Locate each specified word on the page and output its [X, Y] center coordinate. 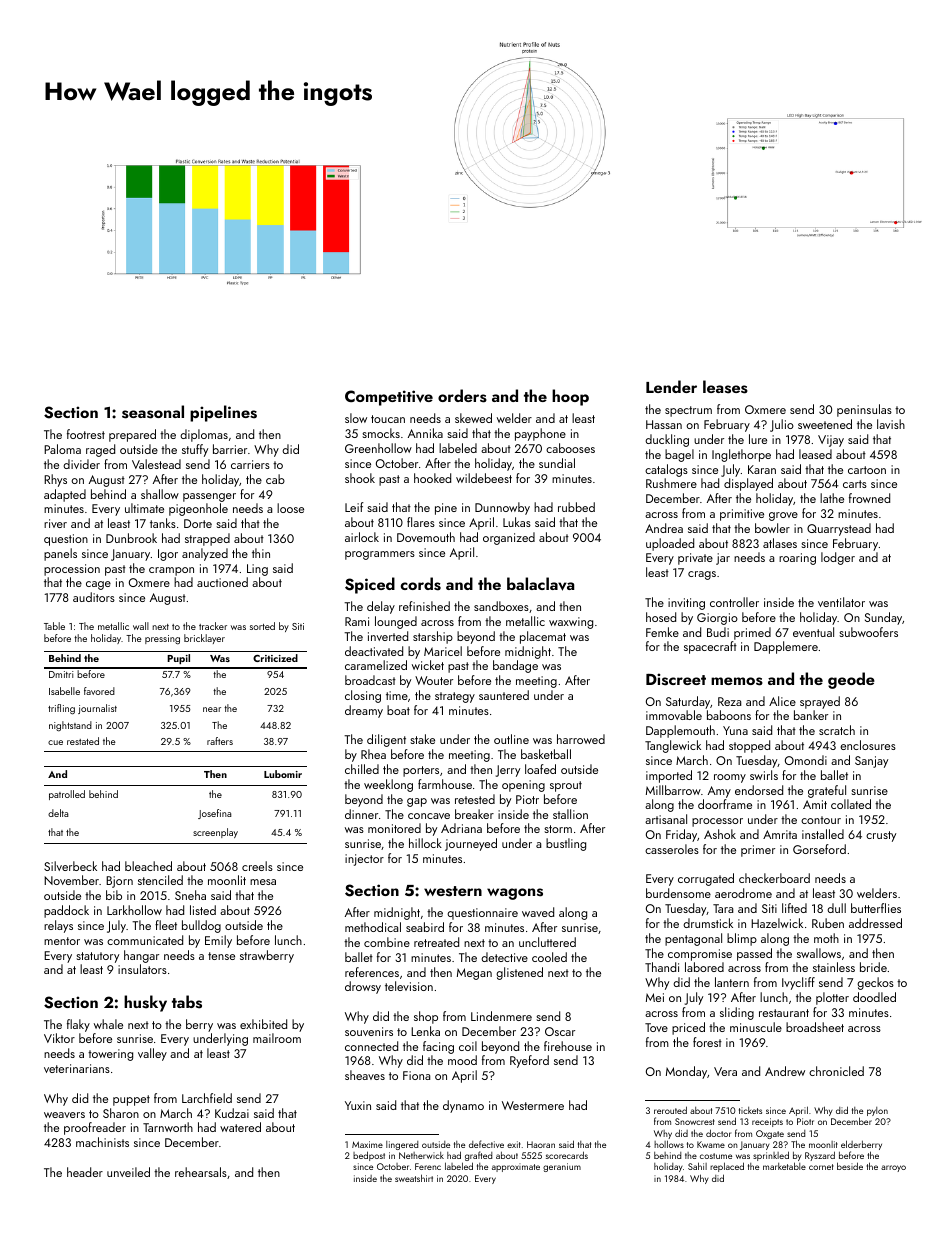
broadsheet [815, 1027]
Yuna [735, 730]
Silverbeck [70, 866]
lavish [891, 424]
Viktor [59, 1038]
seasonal [153, 412]
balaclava [540, 584]
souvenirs [369, 1031]
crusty [881, 836]
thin [261, 553]
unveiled [128, 1172]
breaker [474, 814]
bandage [515, 666]
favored [99, 691]
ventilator [841, 602]
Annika [425, 433]
